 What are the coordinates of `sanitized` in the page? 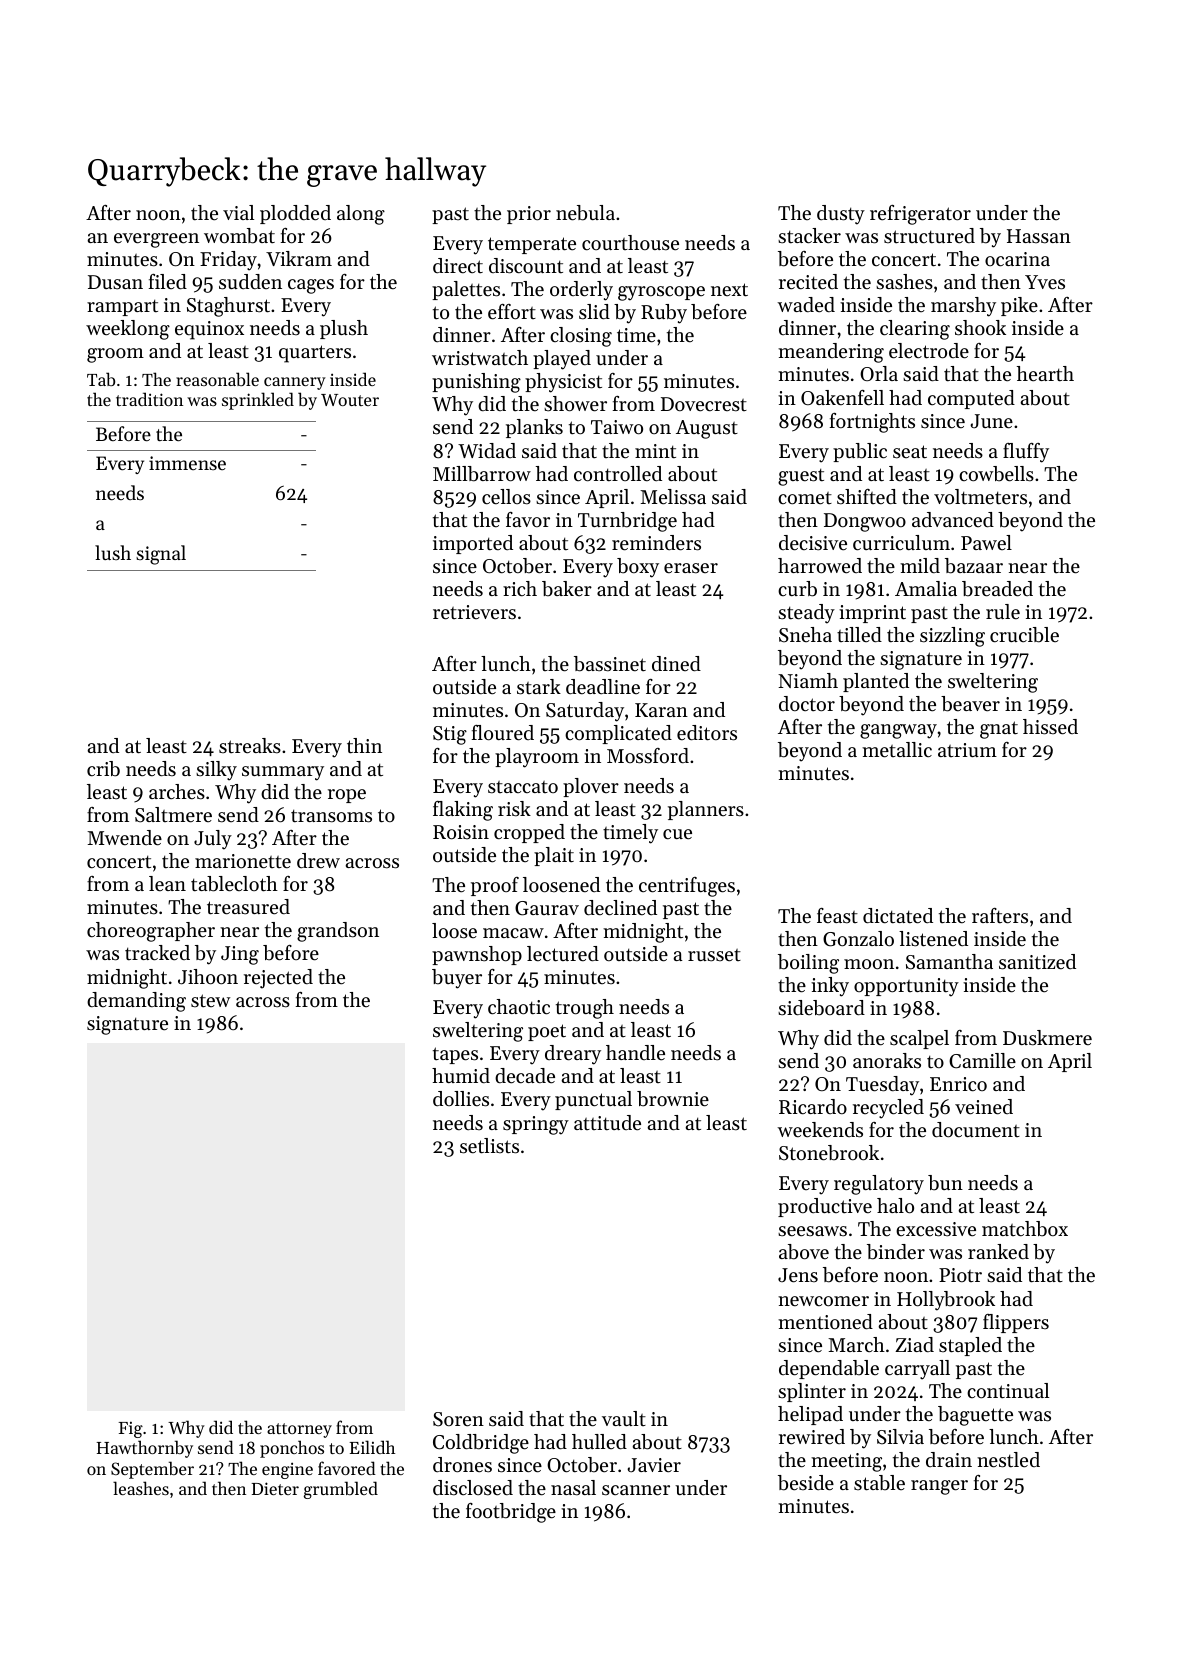 It's located at (1037, 962).
